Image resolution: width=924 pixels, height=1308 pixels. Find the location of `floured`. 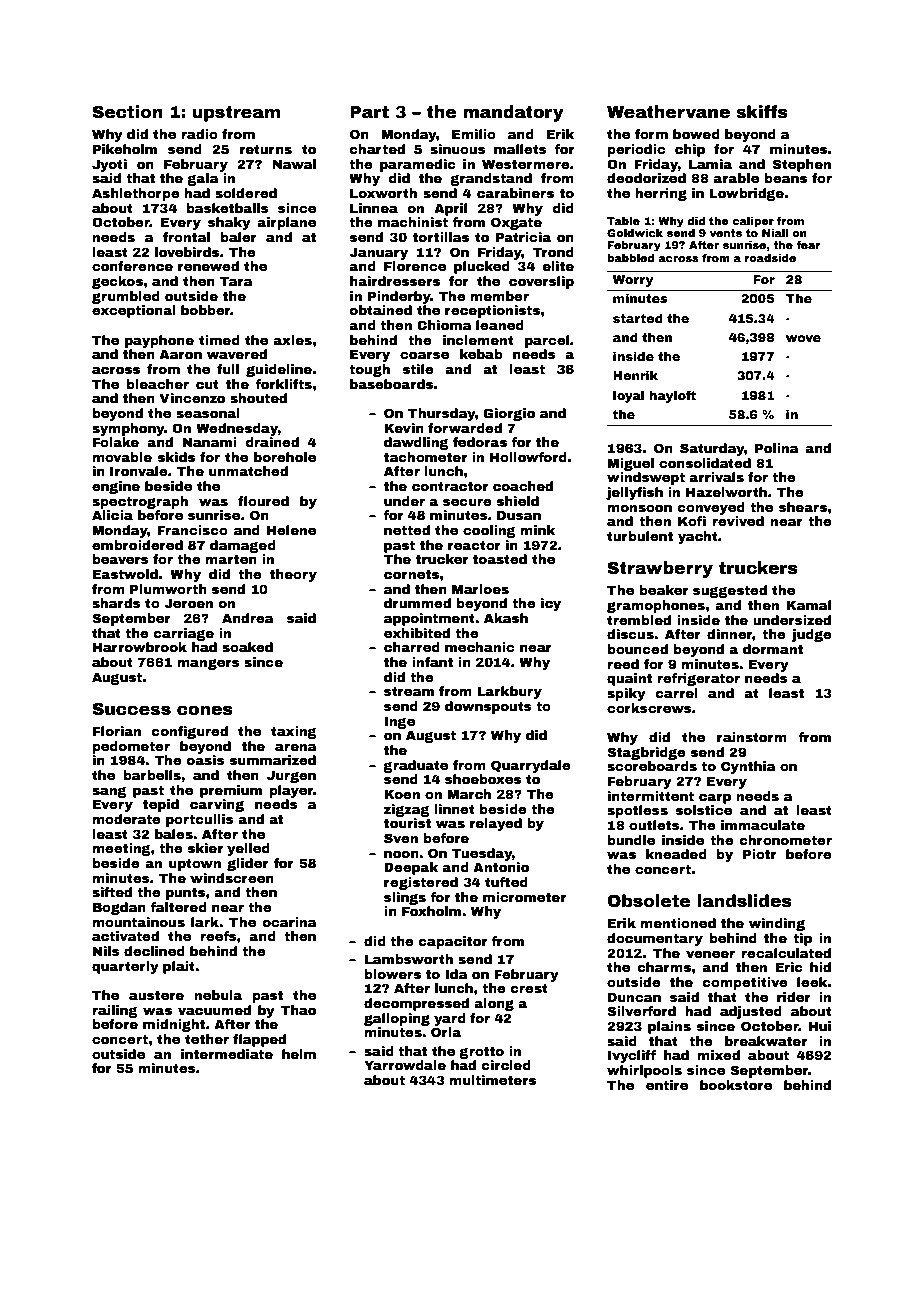

floured is located at coordinates (263, 501).
